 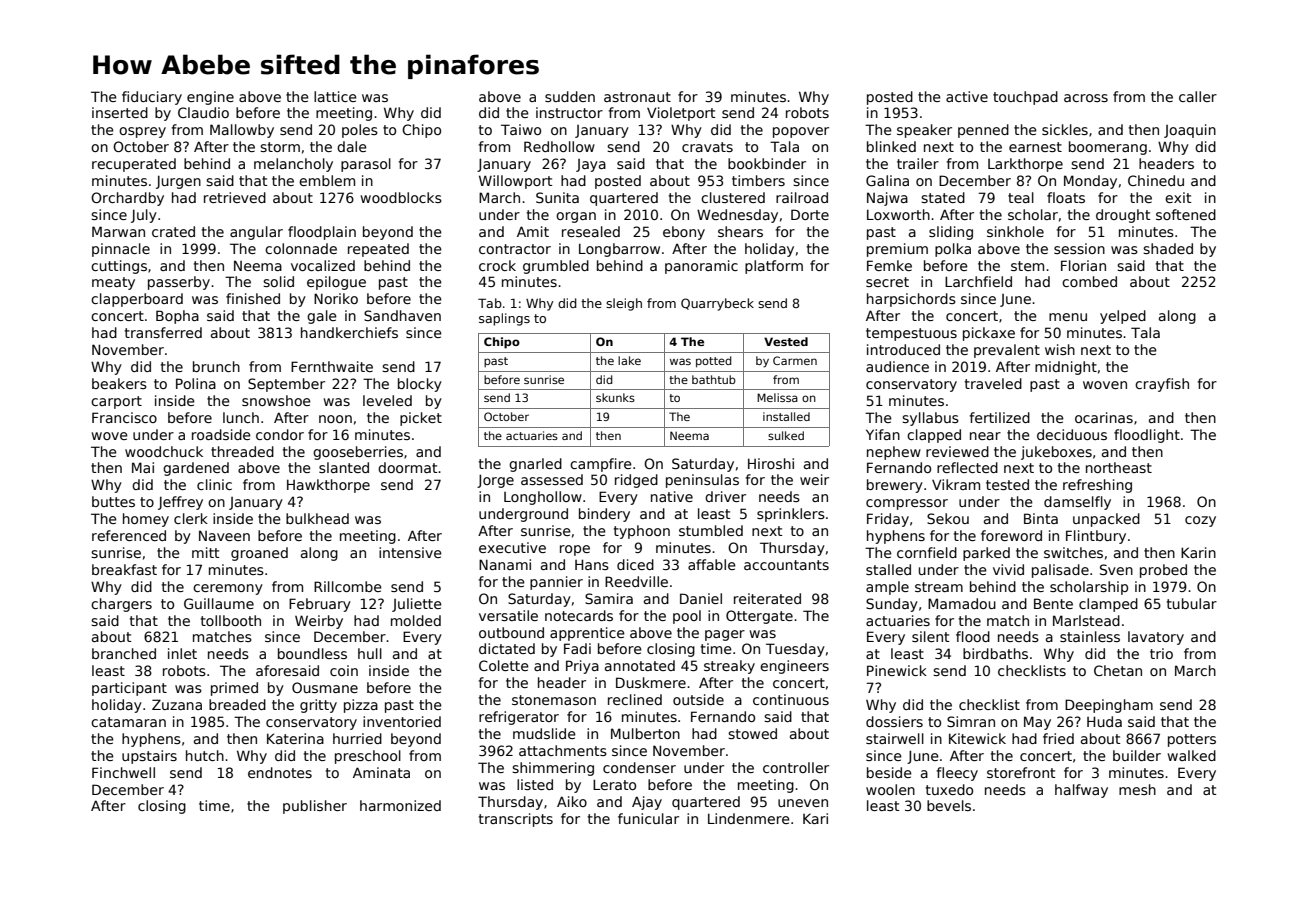 I want to click on condor, so click(x=280, y=434).
